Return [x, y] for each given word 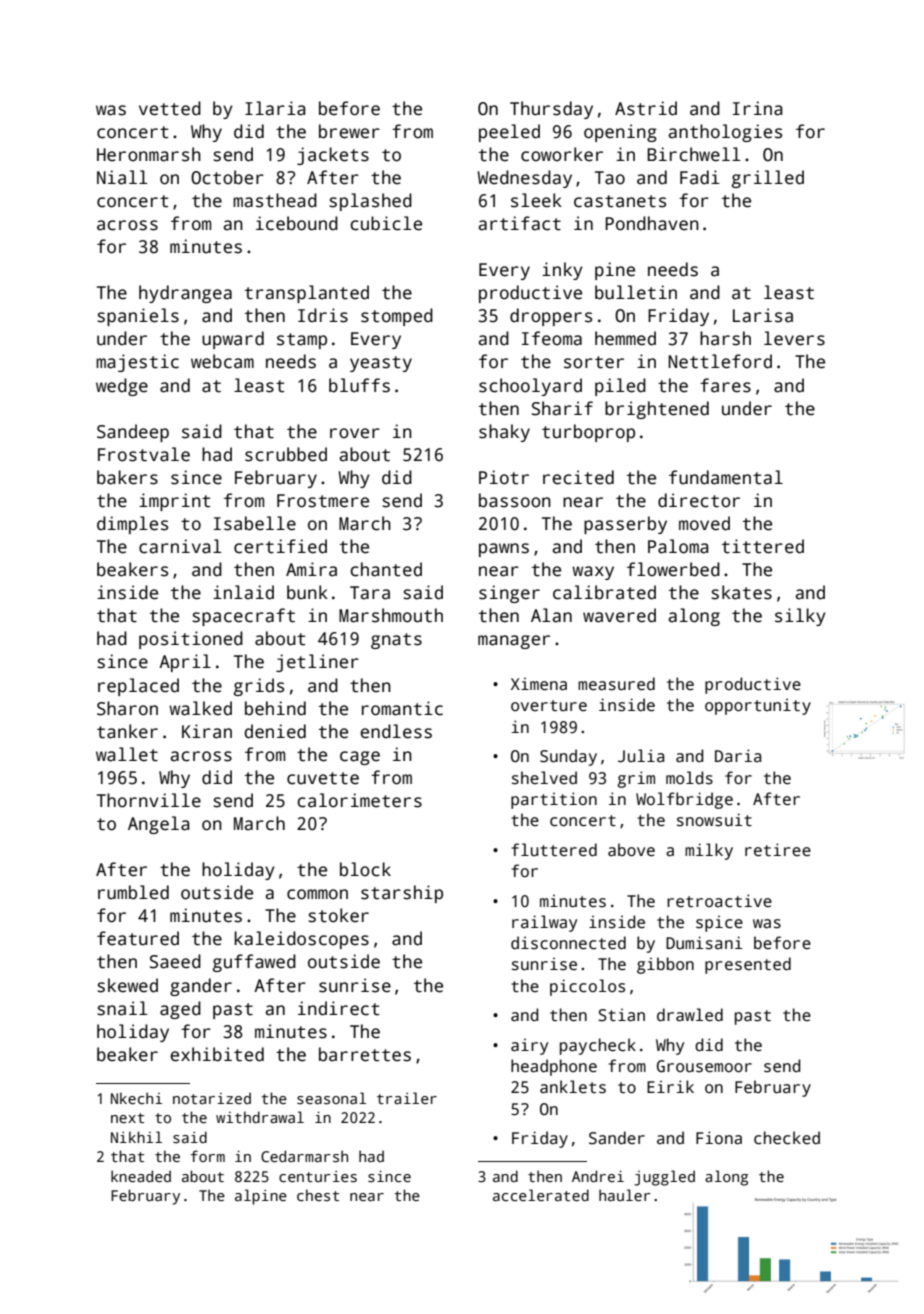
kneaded [141, 1176]
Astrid [646, 108]
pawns [504, 550]
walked [200, 708]
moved [704, 523]
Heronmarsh [149, 154]
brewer [349, 131]
